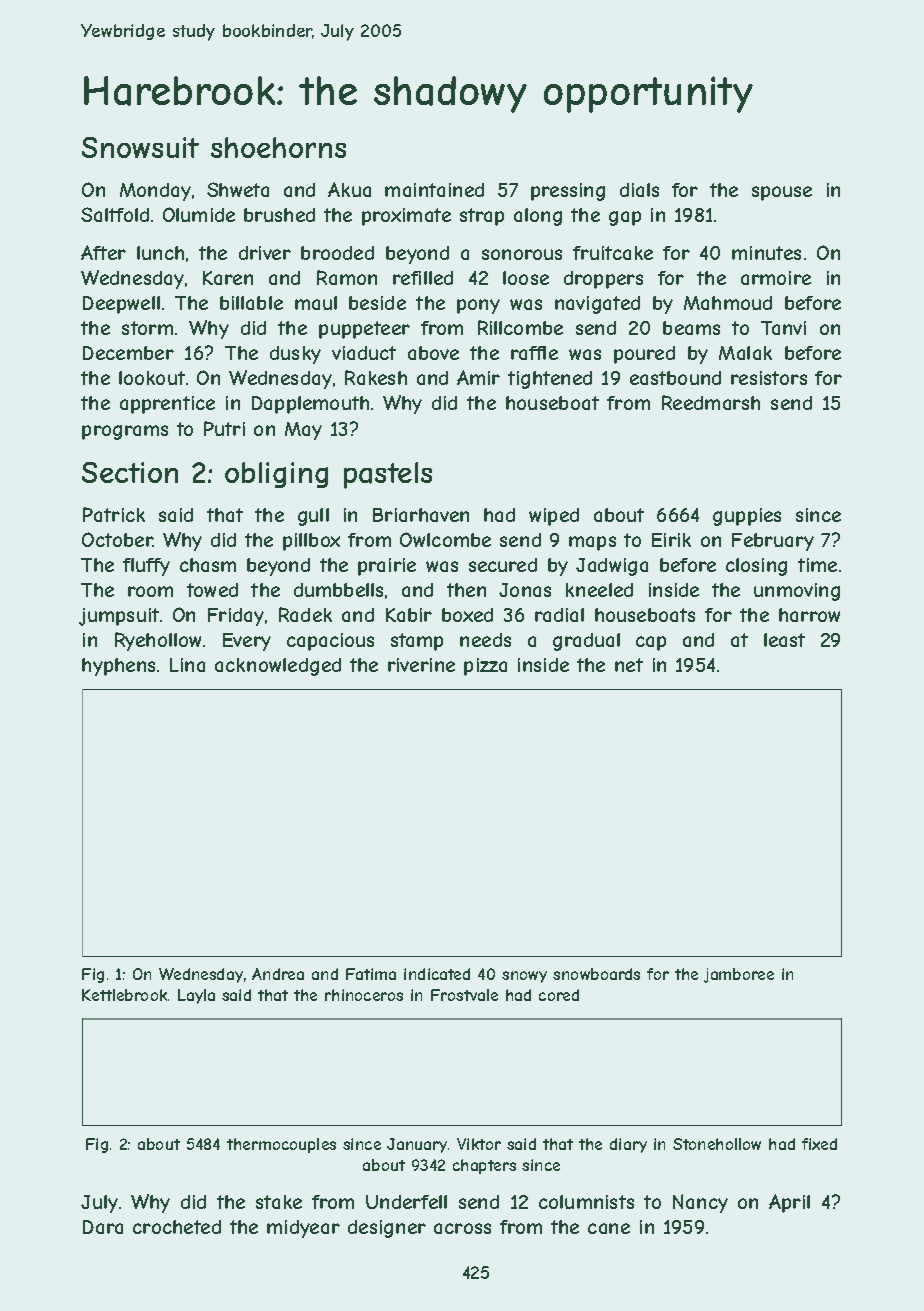 This screenshot has height=1311, width=924. What do you see at coordinates (177, 1227) in the screenshot?
I see `crocheted` at bounding box center [177, 1227].
